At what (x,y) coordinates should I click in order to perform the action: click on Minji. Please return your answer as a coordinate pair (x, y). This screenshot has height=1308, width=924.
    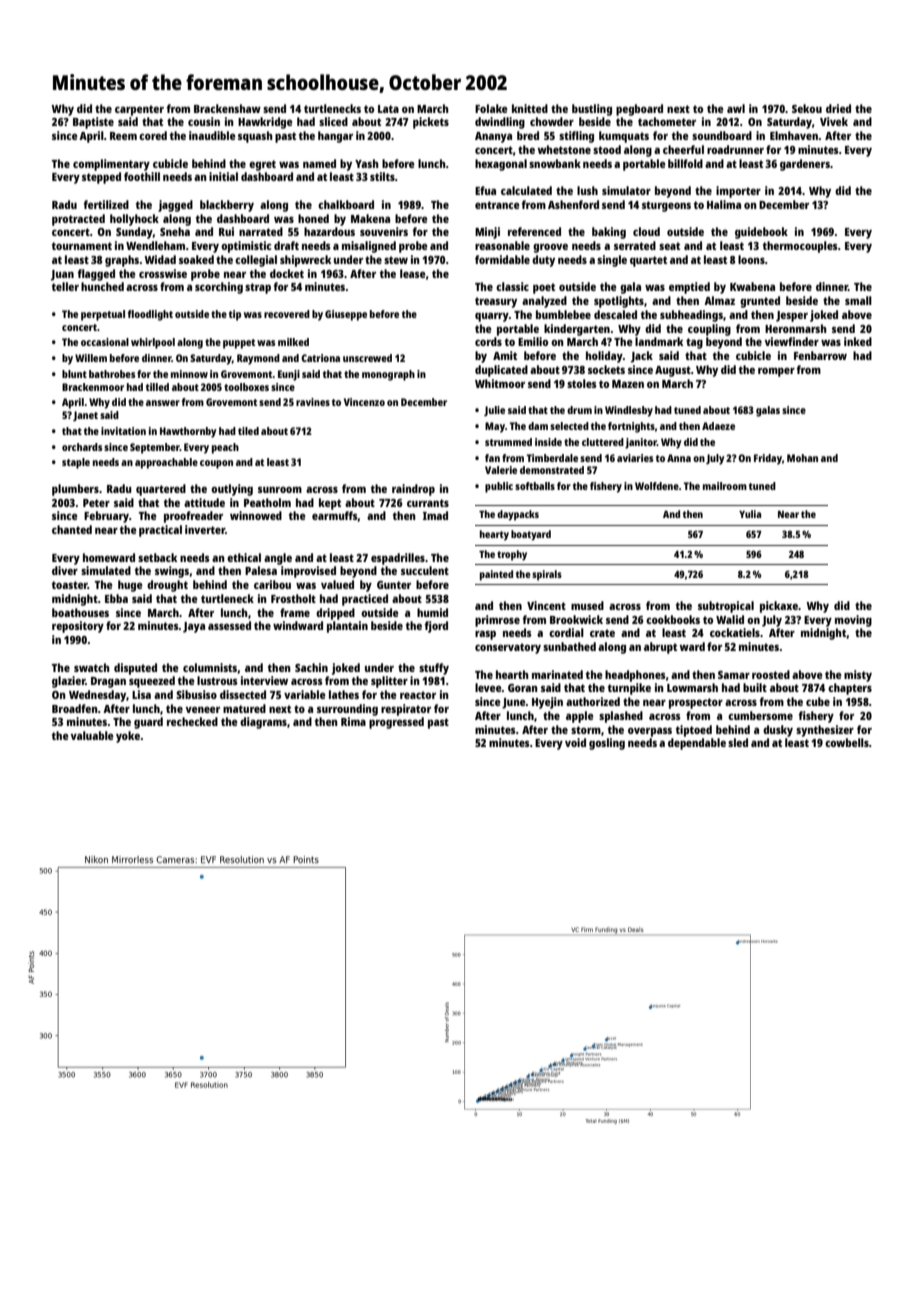
    Looking at the image, I should click on (487, 233).
